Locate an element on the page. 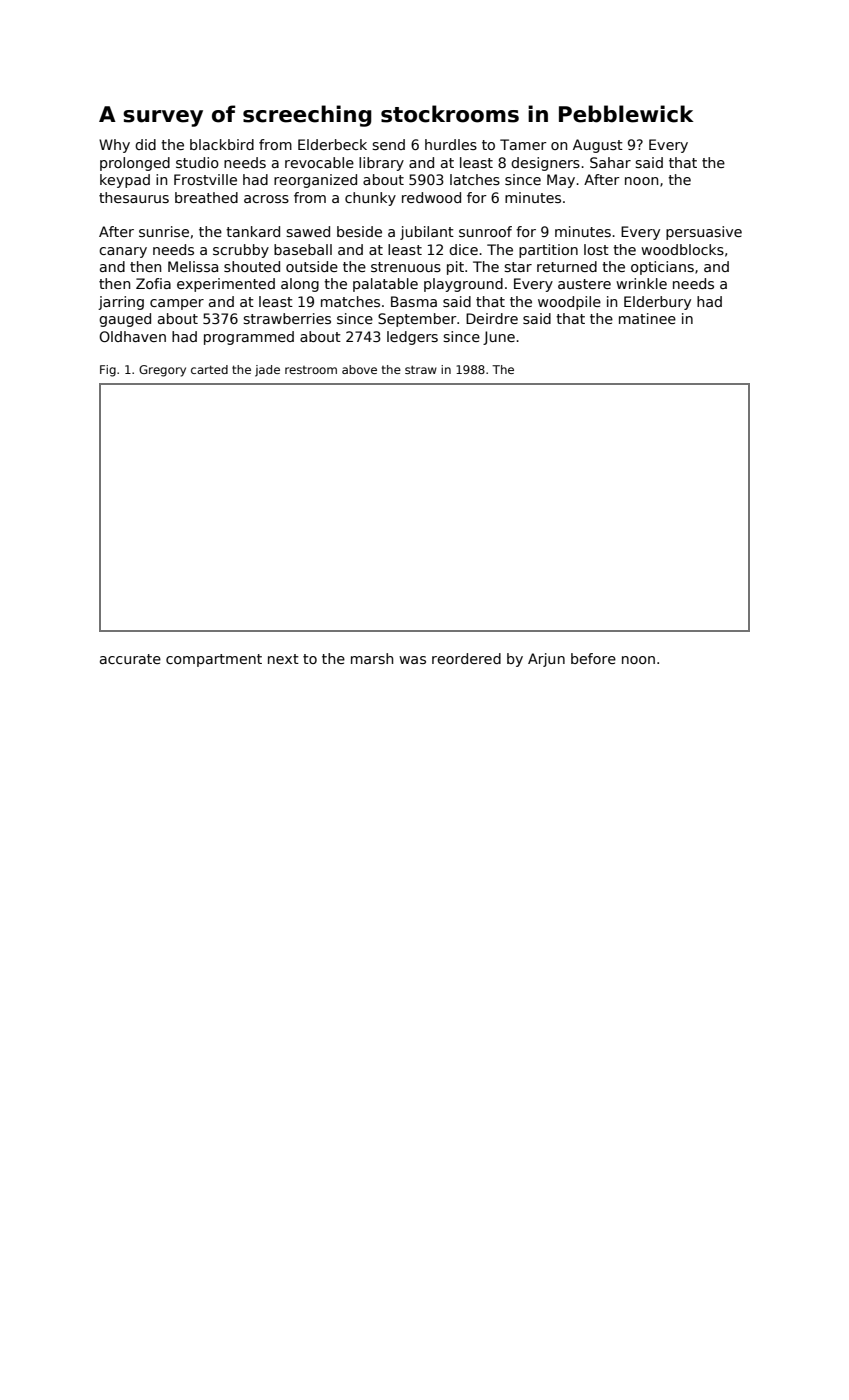  matinee is located at coordinates (647, 318).
